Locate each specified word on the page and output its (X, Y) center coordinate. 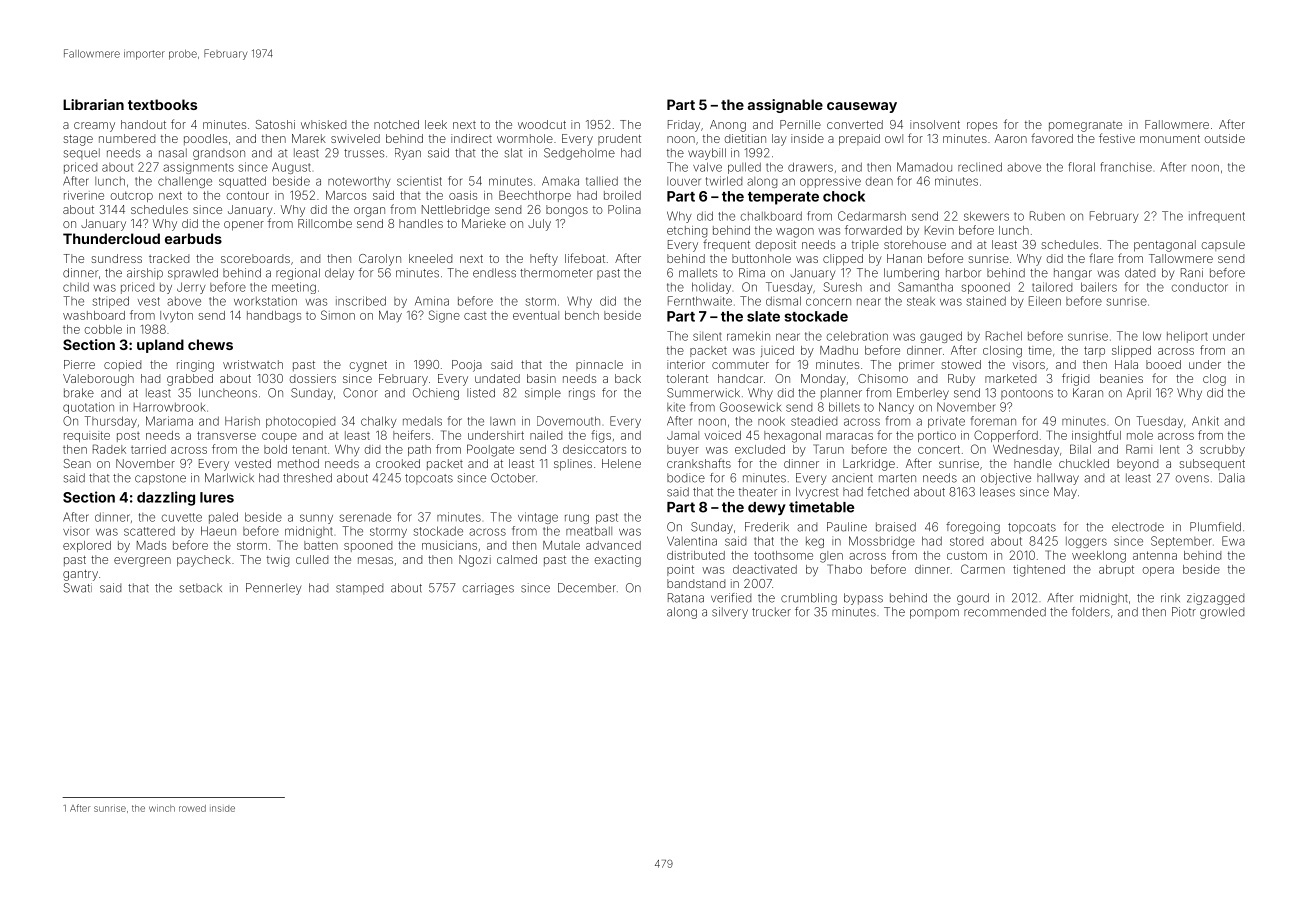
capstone (160, 479)
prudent (619, 139)
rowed (192, 808)
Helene (621, 463)
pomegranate (1085, 126)
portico (937, 436)
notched (396, 124)
